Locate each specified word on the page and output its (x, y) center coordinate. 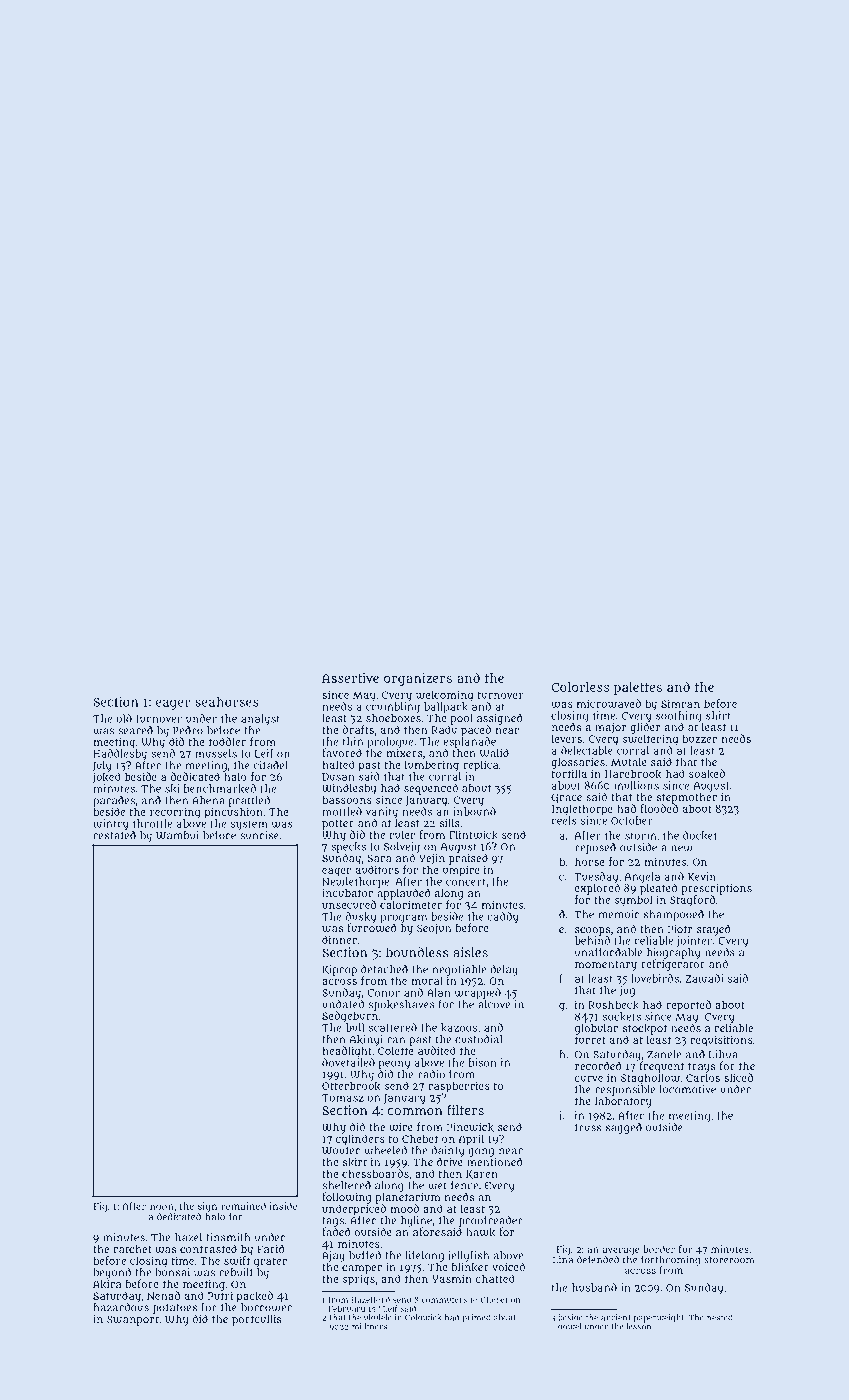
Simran (680, 703)
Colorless (580, 687)
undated (343, 1004)
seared (135, 730)
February (346, 1309)
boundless (417, 952)
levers (566, 738)
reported (688, 1006)
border (659, 1249)
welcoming (444, 696)
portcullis (256, 1320)
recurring (175, 813)
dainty (448, 1151)
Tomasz (343, 1098)
